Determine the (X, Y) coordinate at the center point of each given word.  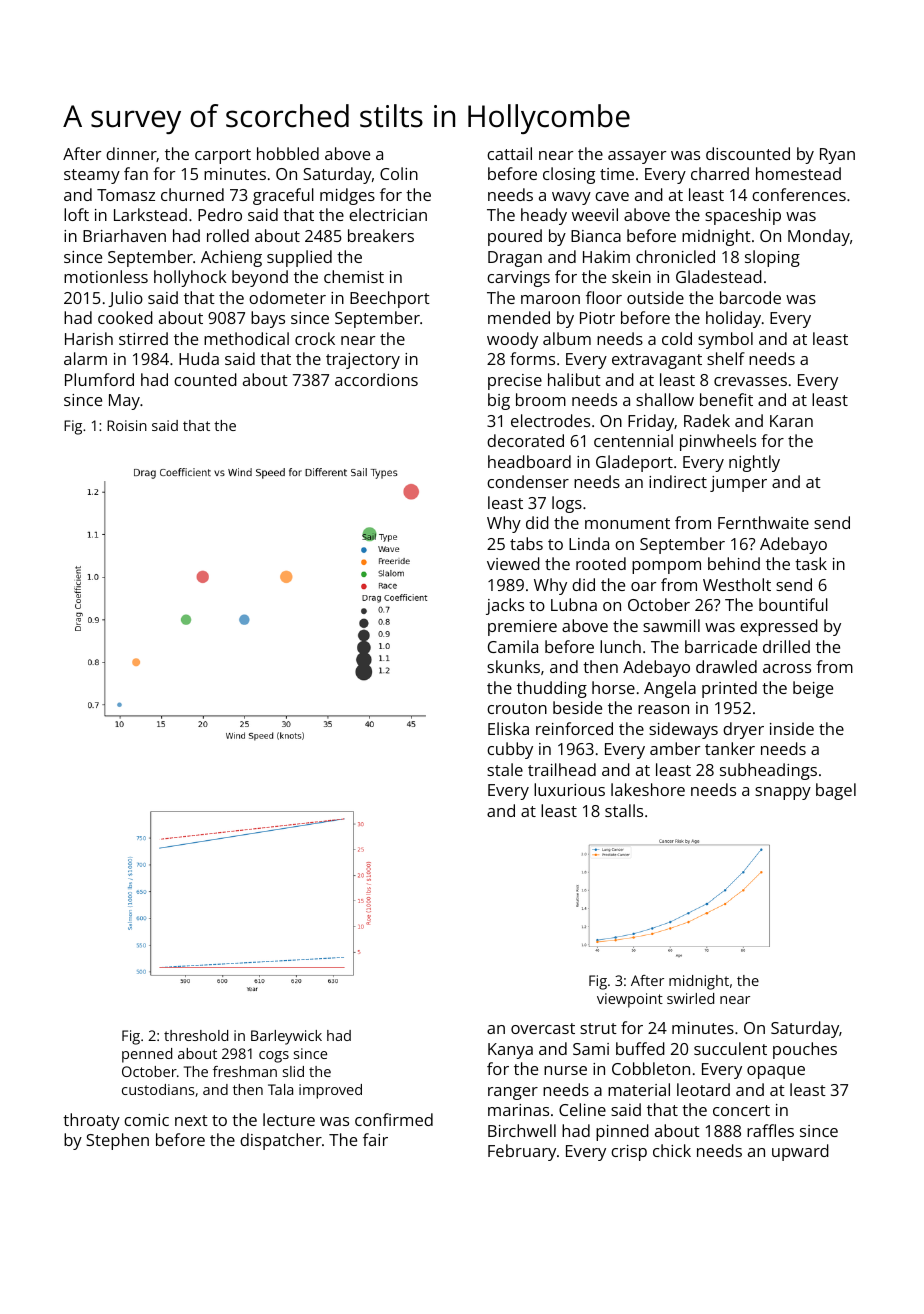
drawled (726, 666)
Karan (791, 421)
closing (569, 175)
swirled (690, 998)
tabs (526, 543)
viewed (513, 563)
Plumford (99, 379)
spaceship (743, 216)
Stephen (117, 1141)
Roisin (127, 425)
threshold (196, 1035)
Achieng (231, 258)
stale (505, 769)
